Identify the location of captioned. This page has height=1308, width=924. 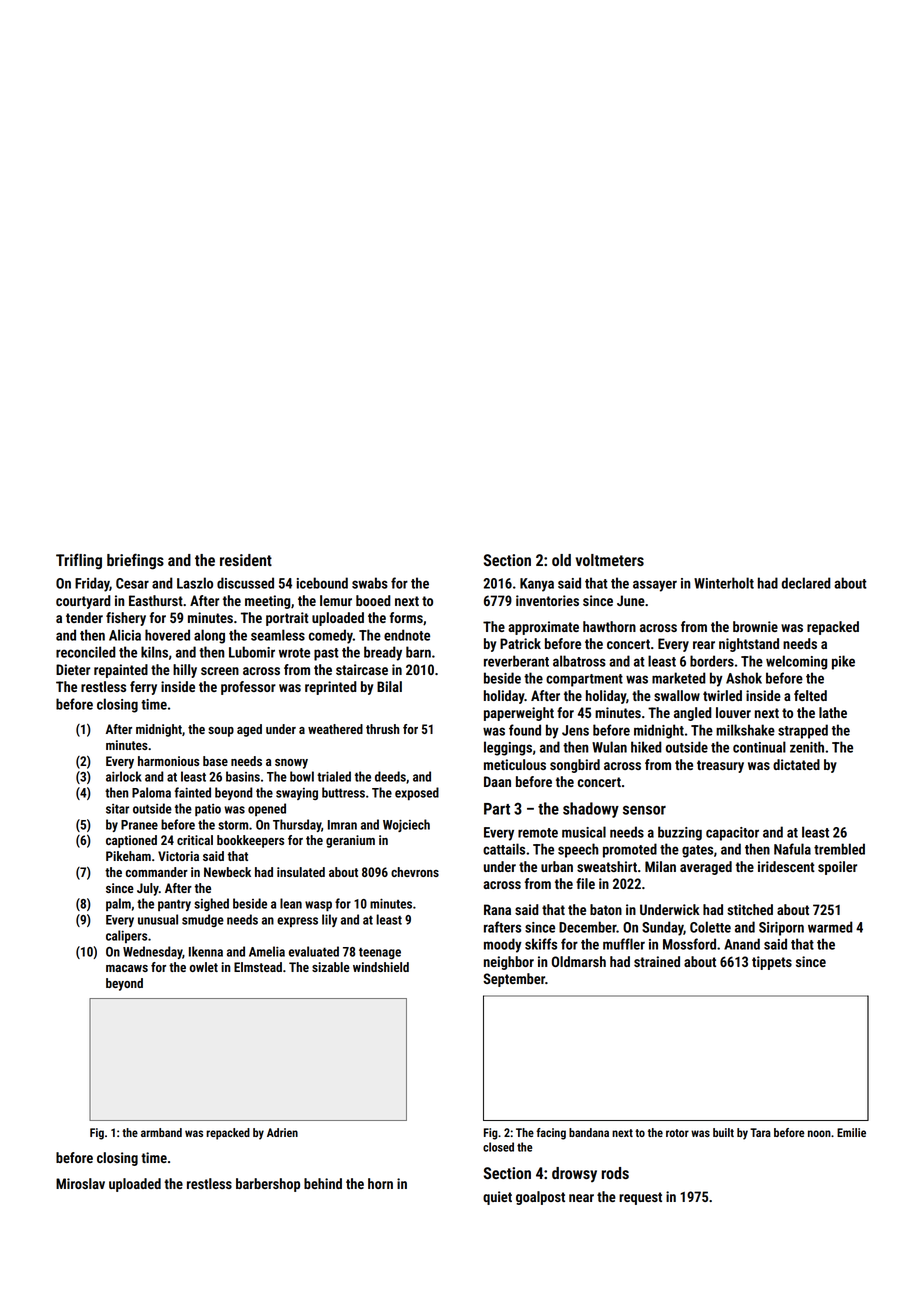
(131, 841).
